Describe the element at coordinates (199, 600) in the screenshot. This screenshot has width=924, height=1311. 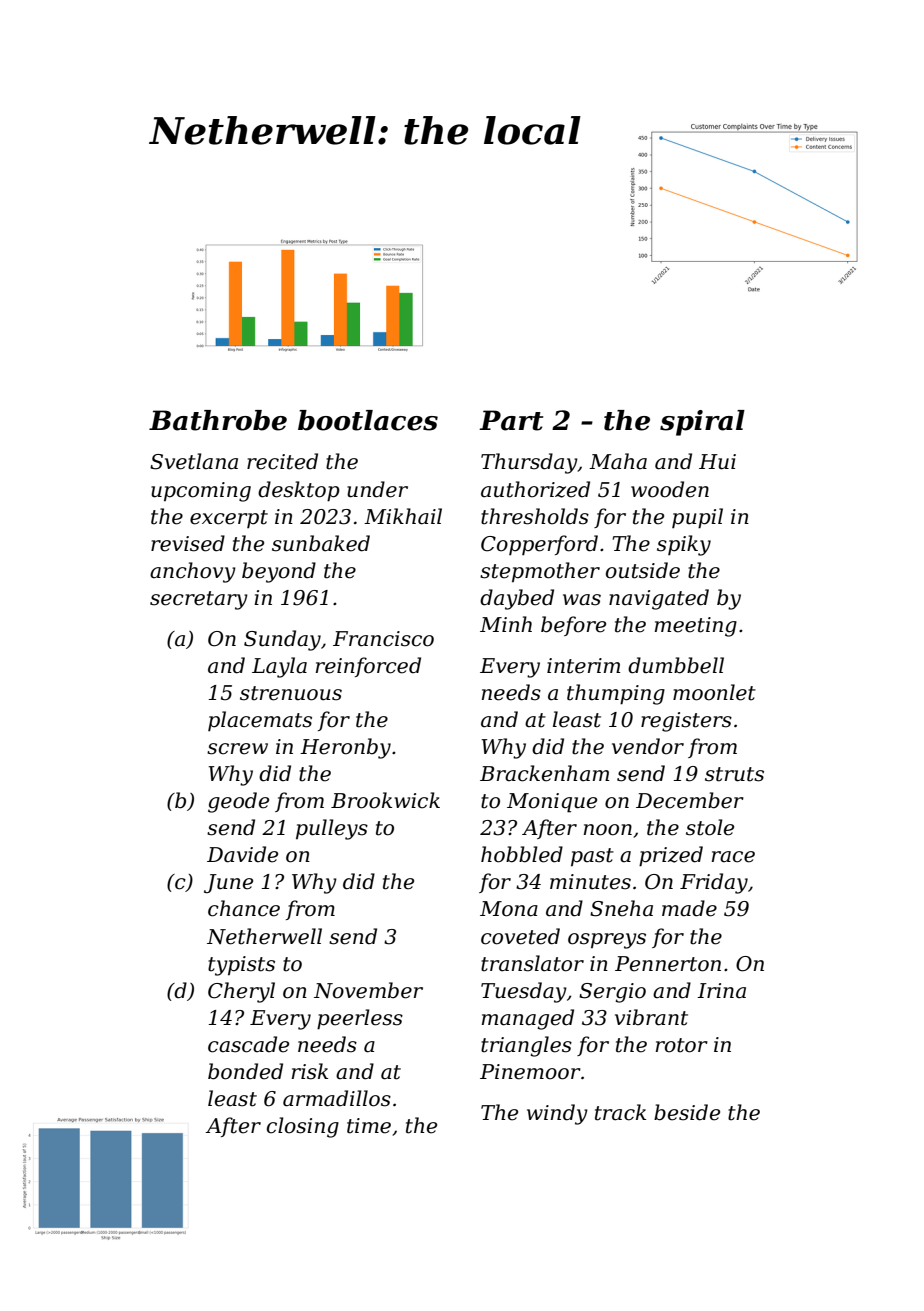
I see `secretary` at that location.
